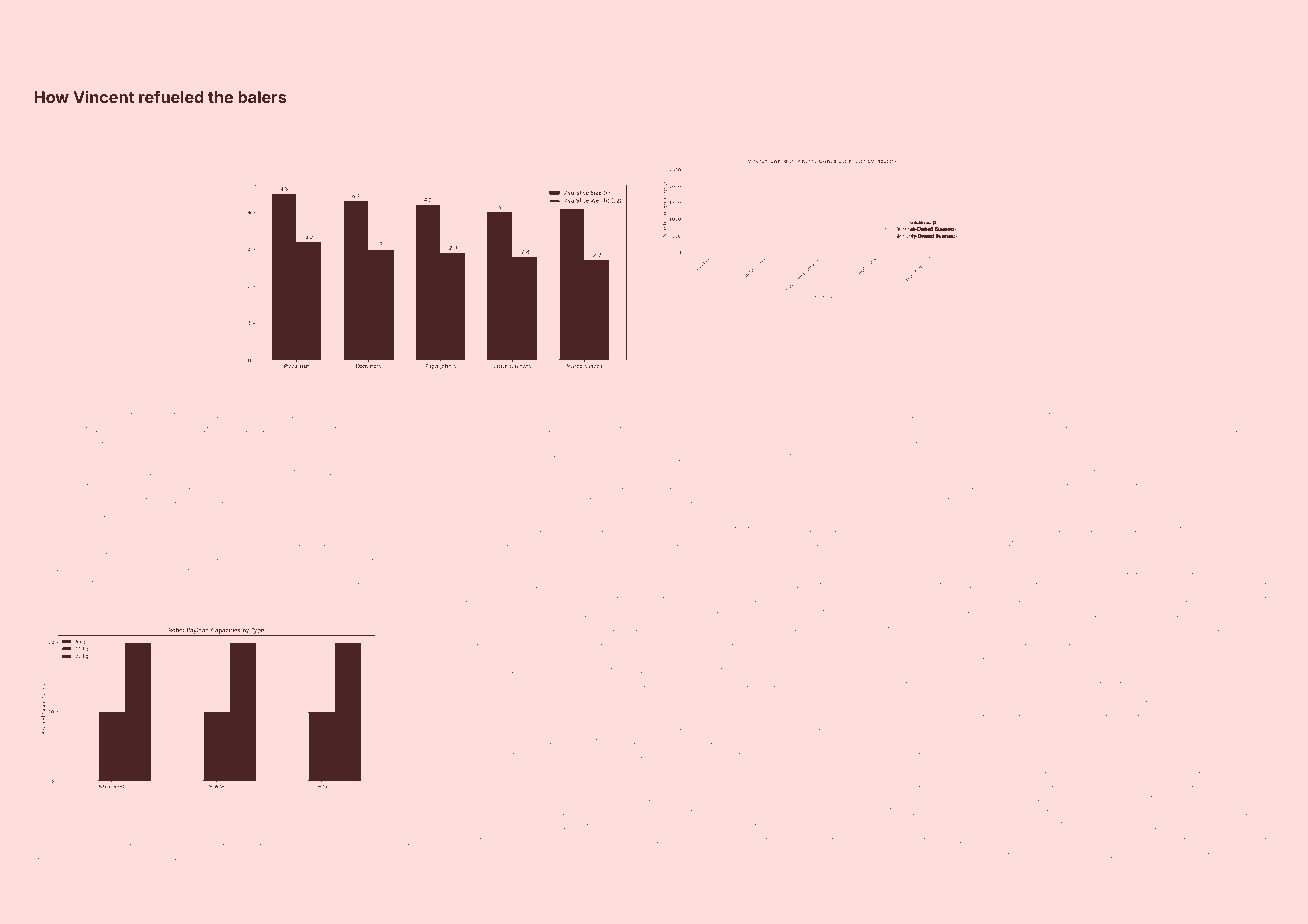  Describe the element at coordinates (317, 557) in the screenshot. I see `lifejacket` at that location.
